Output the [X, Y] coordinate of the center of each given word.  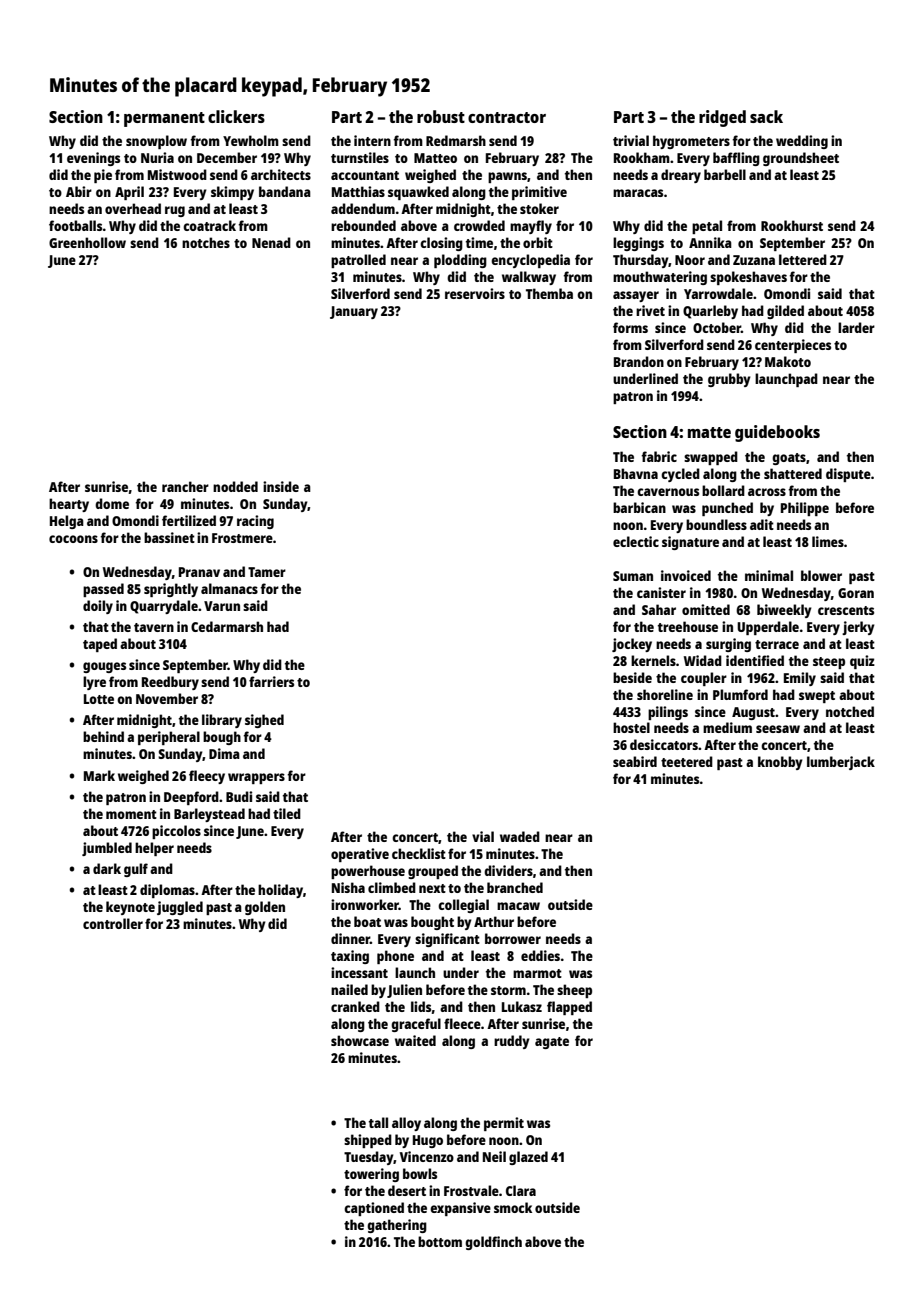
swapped [711, 458]
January [354, 312]
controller [113, 923]
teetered [687, 761]
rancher [185, 486]
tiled [287, 813]
